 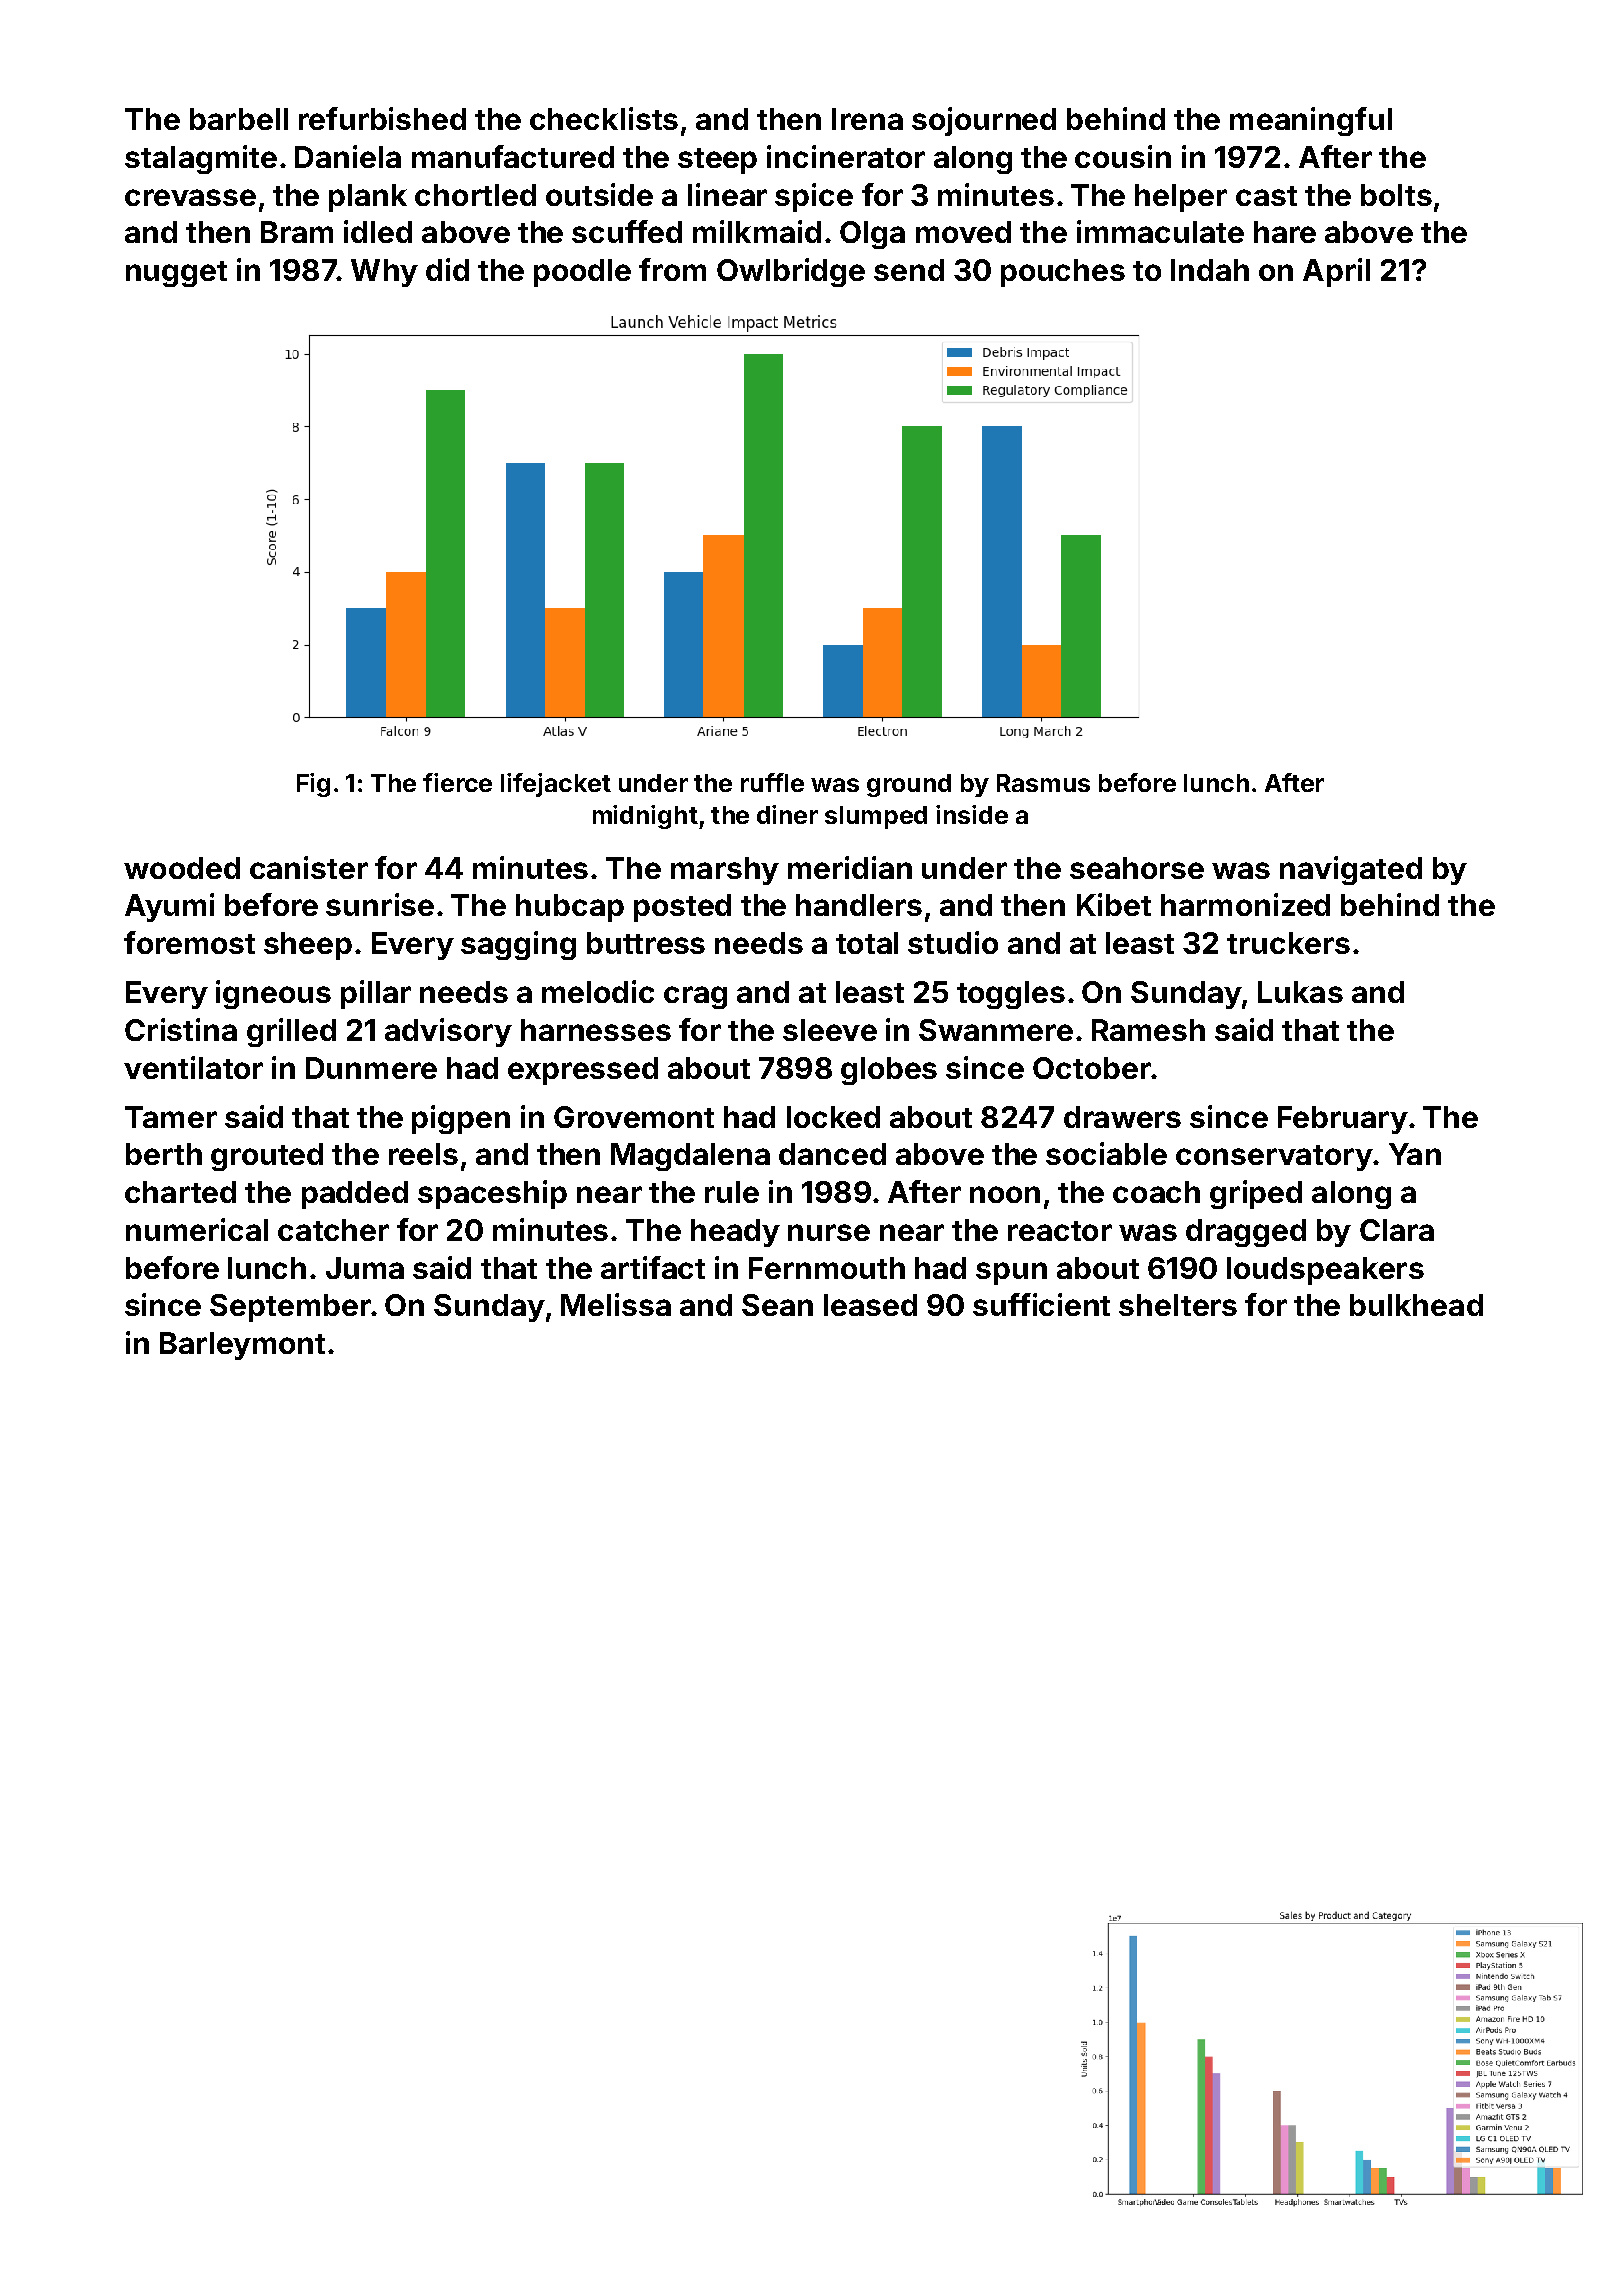 I want to click on Sean, so click(x=777, y=1305).
